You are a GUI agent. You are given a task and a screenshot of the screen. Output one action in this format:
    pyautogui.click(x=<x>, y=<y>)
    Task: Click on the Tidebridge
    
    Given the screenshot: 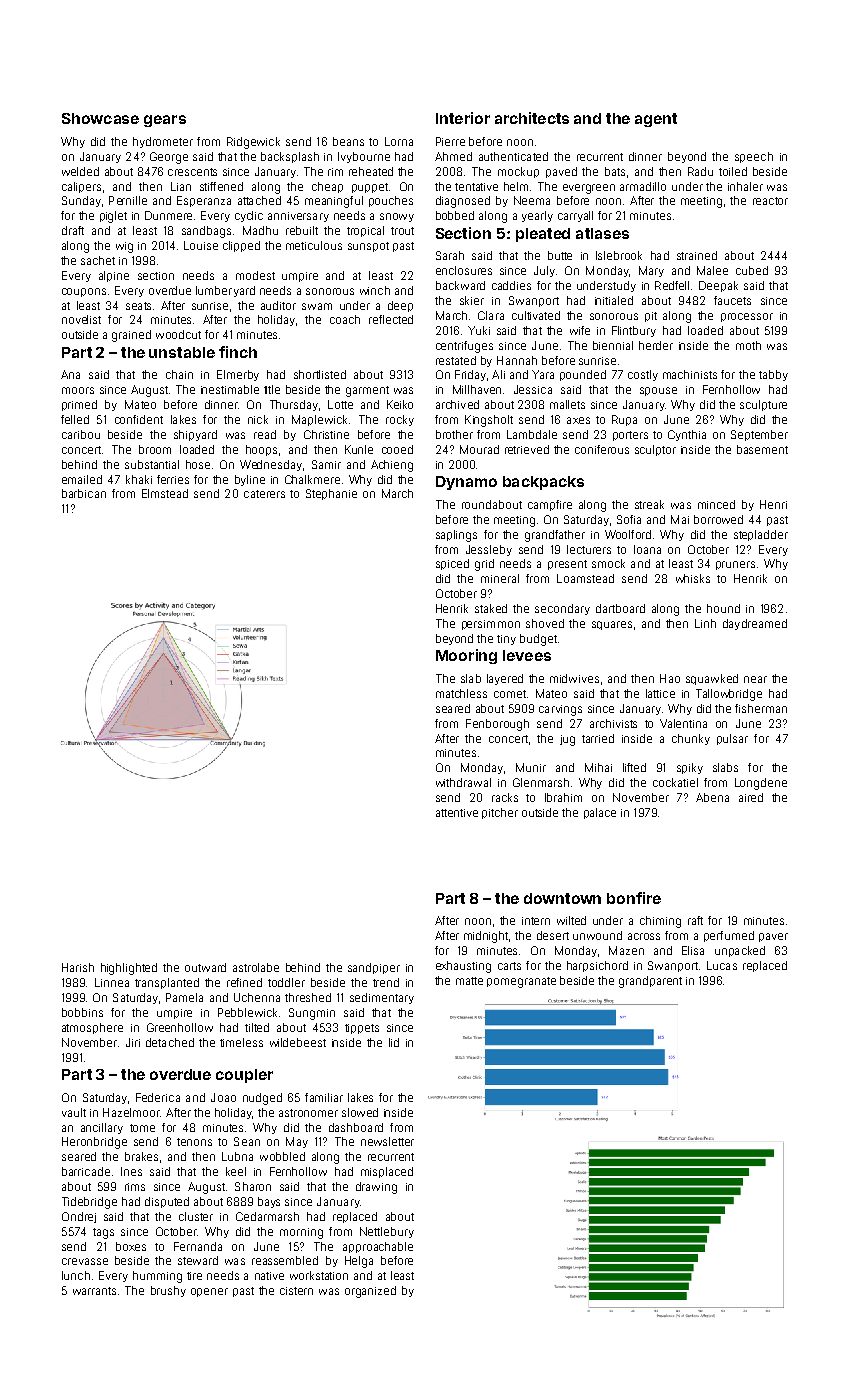 What is the action you would take?
    pyautogui.click(x=89, y=1203)
